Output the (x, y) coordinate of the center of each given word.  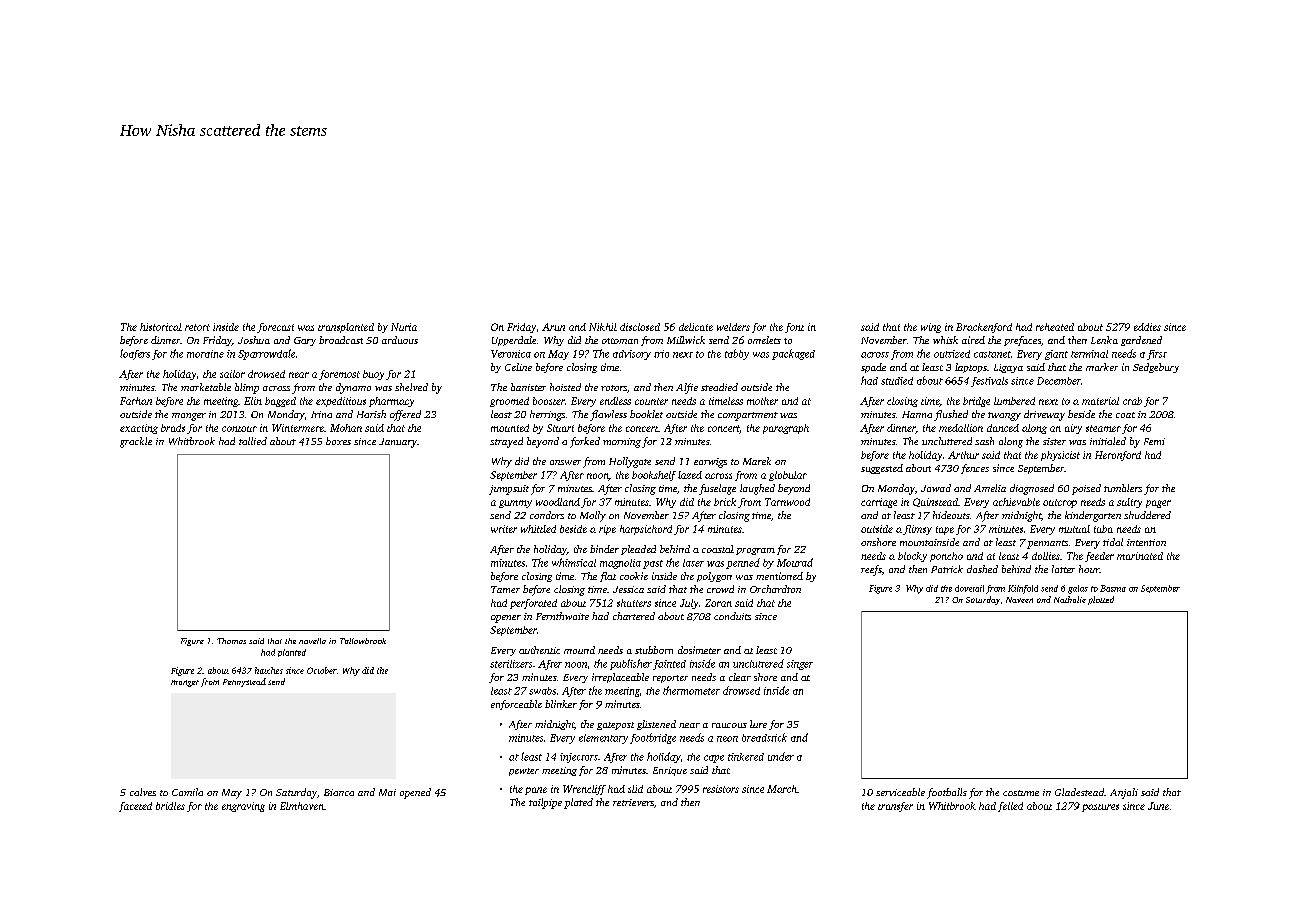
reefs (871, 570)
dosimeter (699, 650)
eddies (1147, 327)
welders (733, 327)
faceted (135, 807)
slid (635, 789)
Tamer (505, 589)
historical (161, 327)
